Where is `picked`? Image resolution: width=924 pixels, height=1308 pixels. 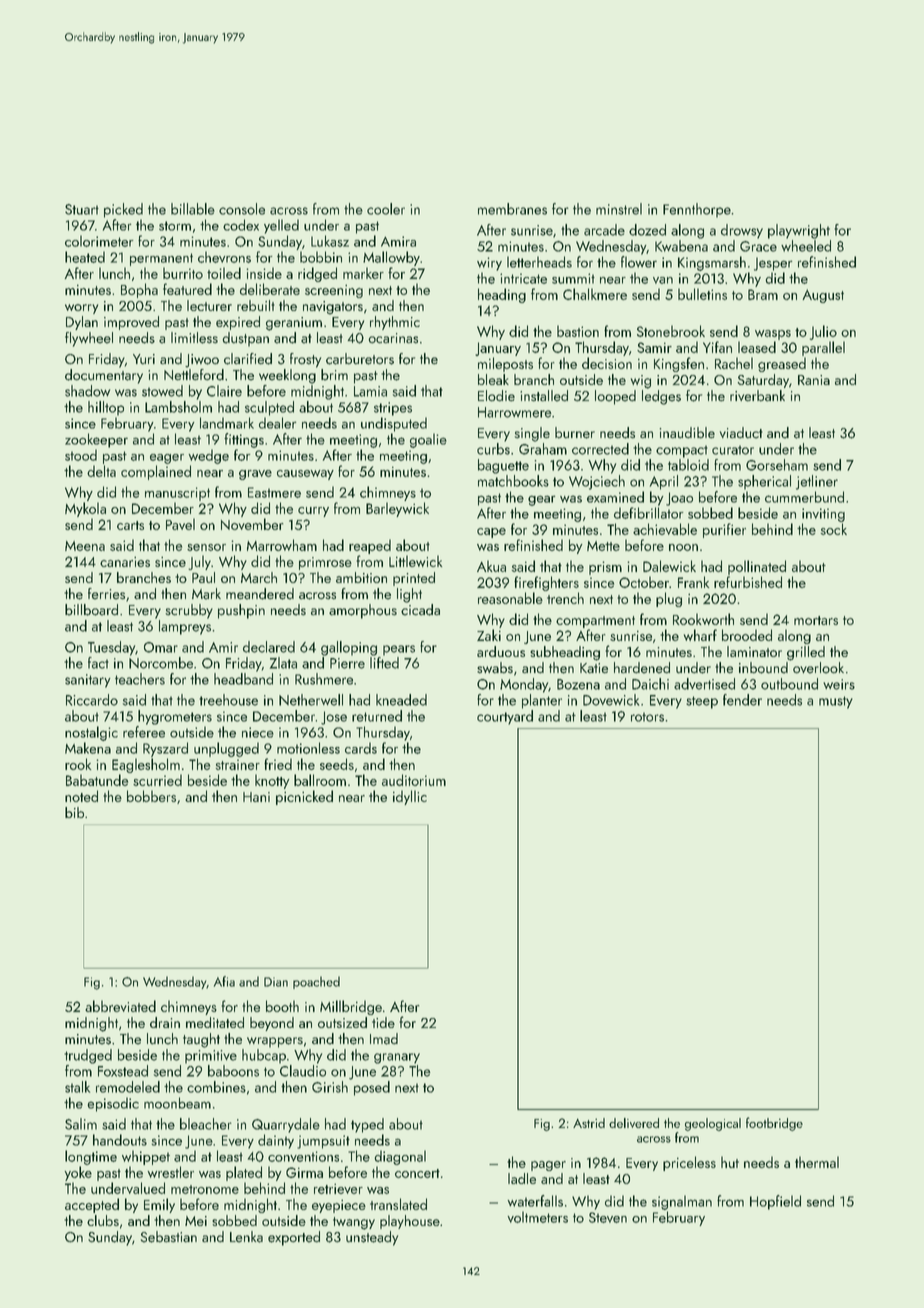 picked is located at coordinates (123, 210).
